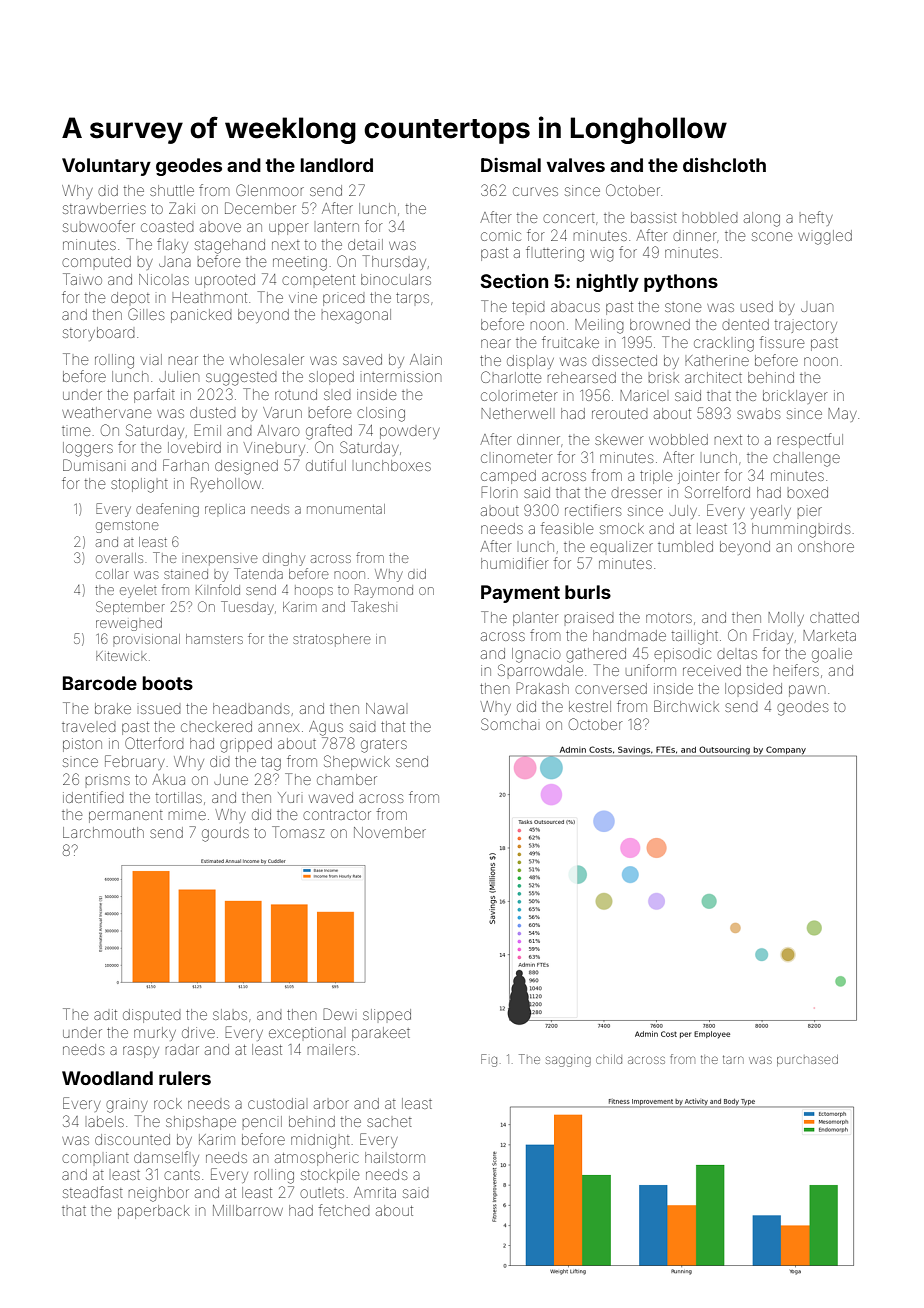  Describe the element at coordinates (686, 706) in the screenshot. I see `Birchwick` at that location.
